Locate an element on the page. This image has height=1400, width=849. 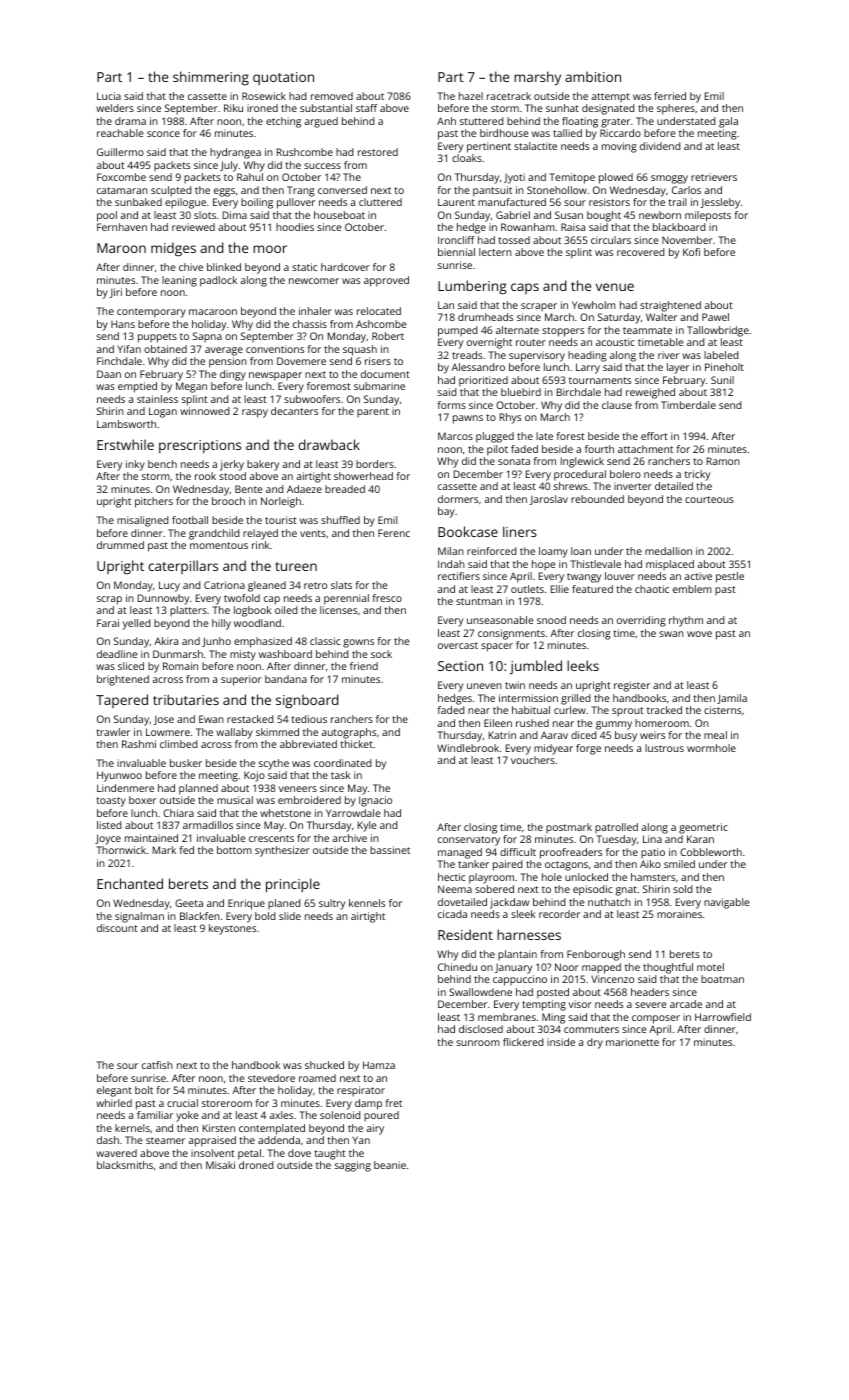
blackboard is located at coordinates (679, 227).
